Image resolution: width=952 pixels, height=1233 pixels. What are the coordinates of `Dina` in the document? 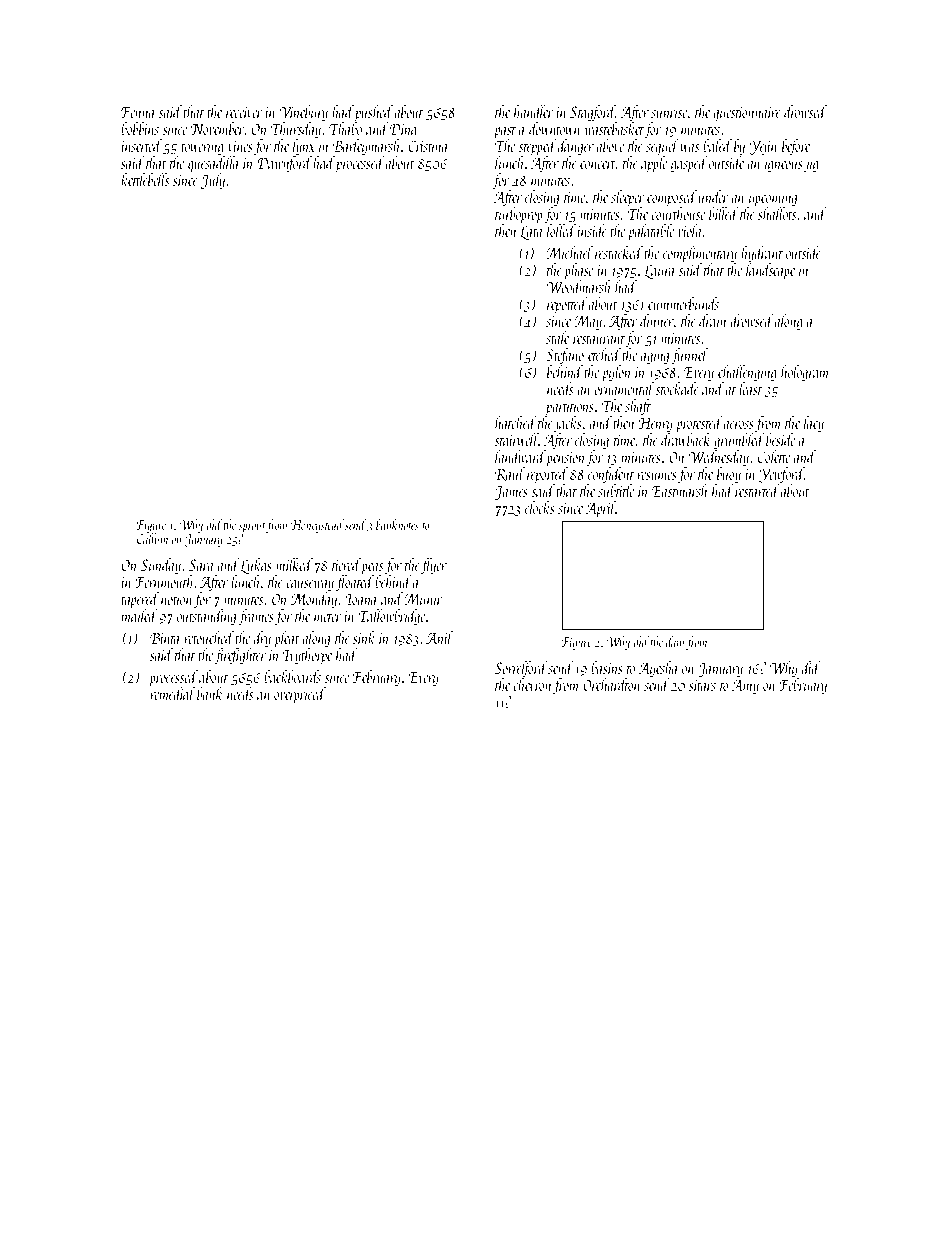 It's located at (403, 129).
